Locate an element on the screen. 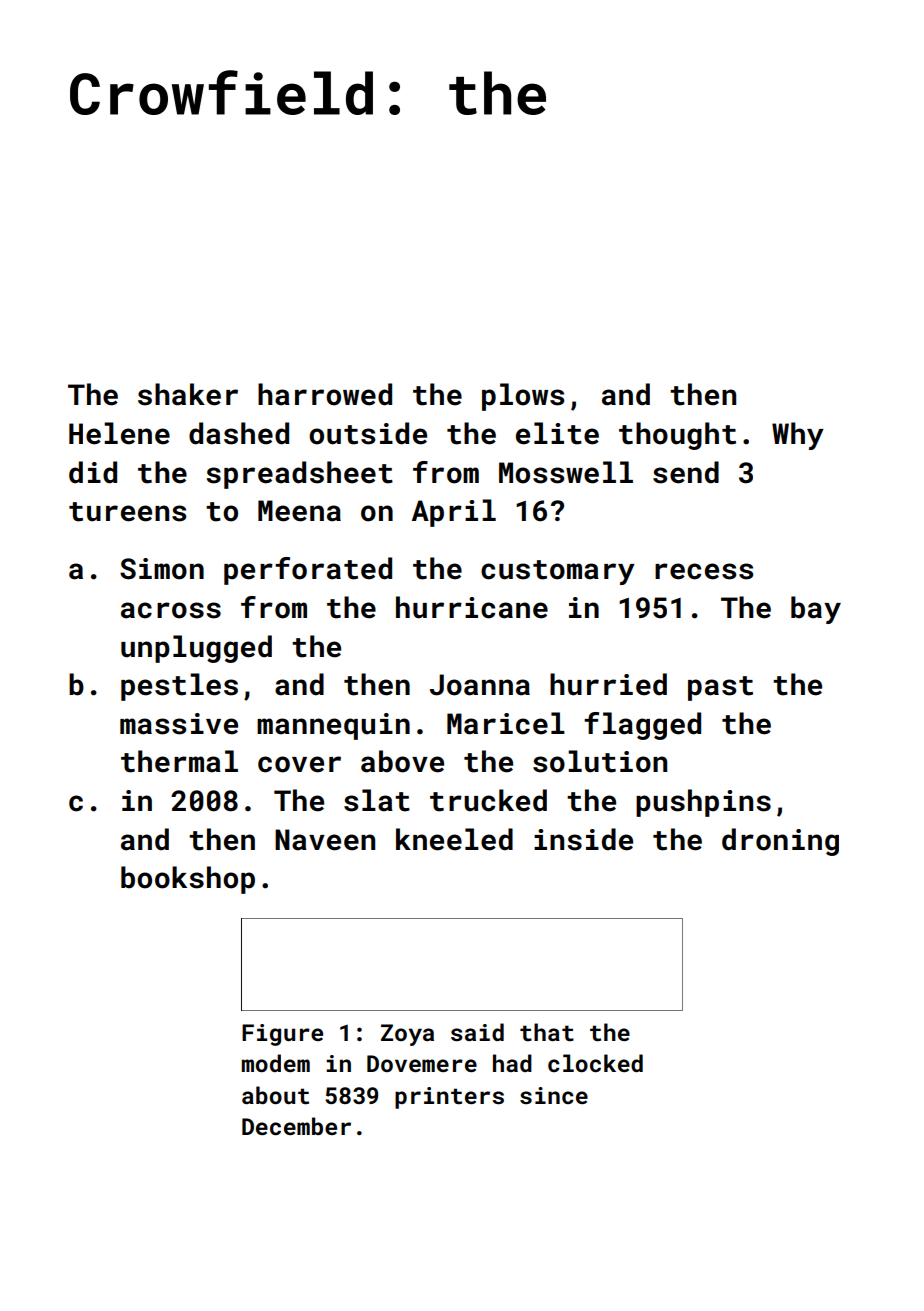  plows is located at coordinates (523, 397).
